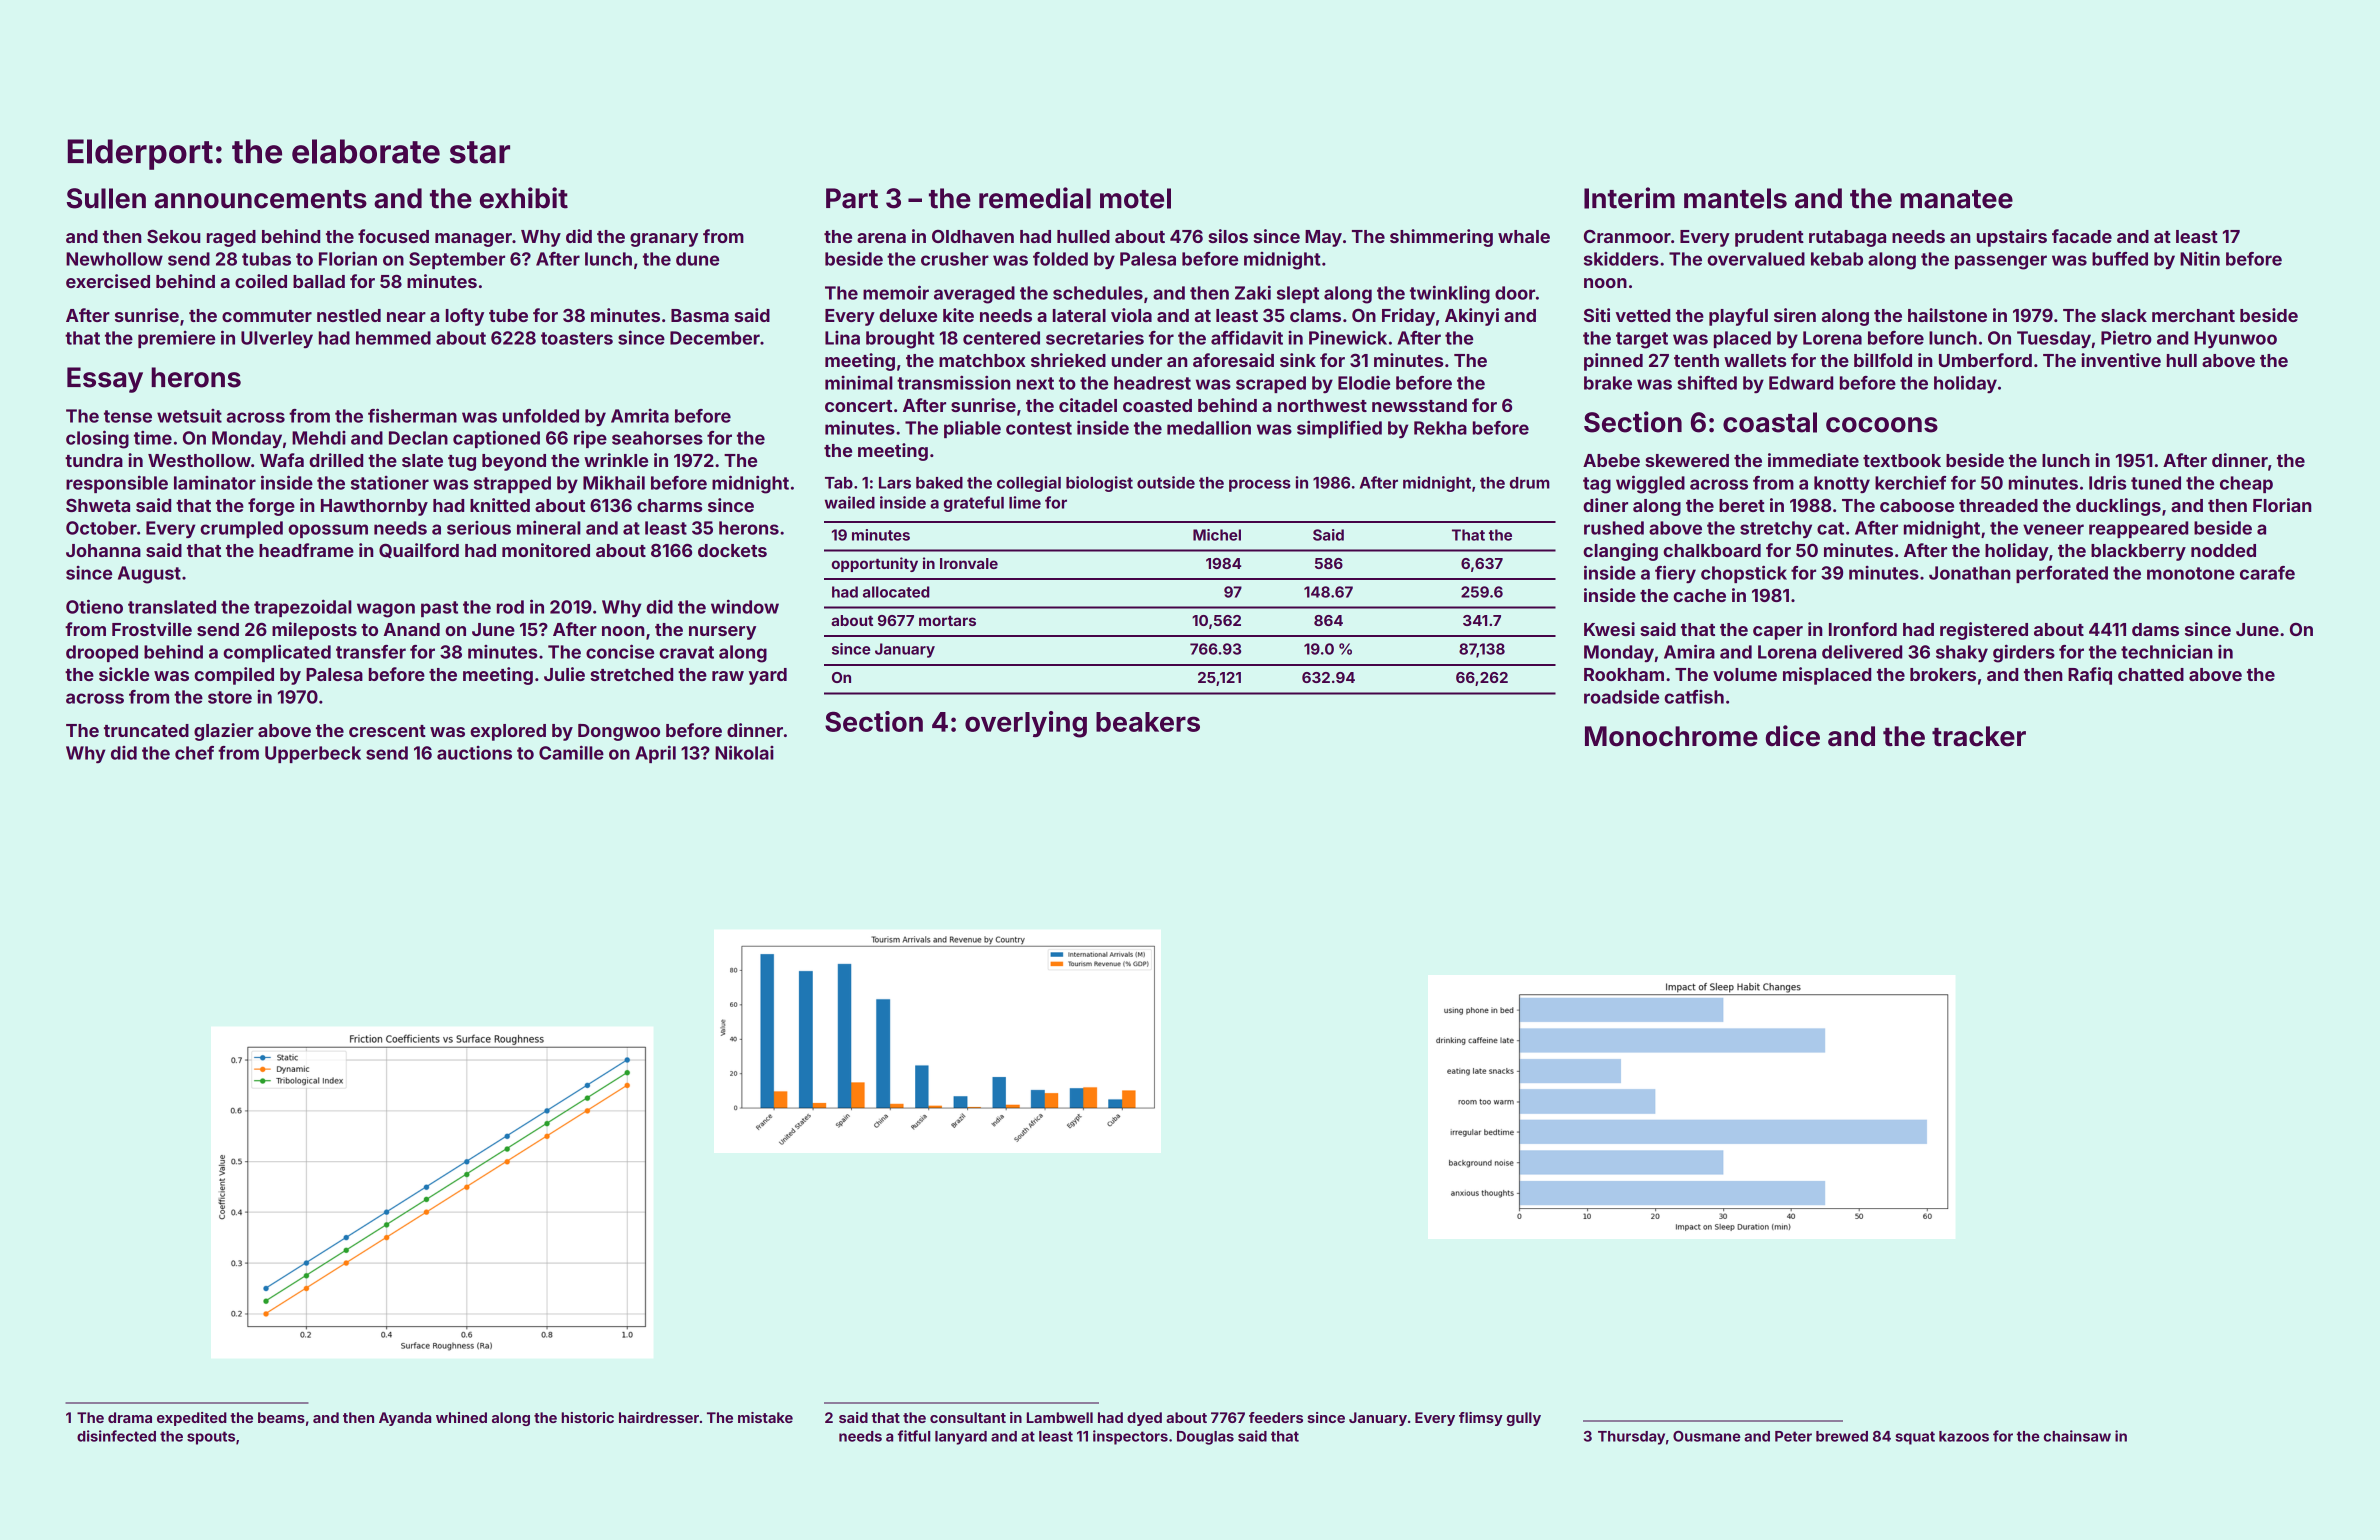 This image has height=1540, width=2380. I want to click on historic, so click(587, 1417).
